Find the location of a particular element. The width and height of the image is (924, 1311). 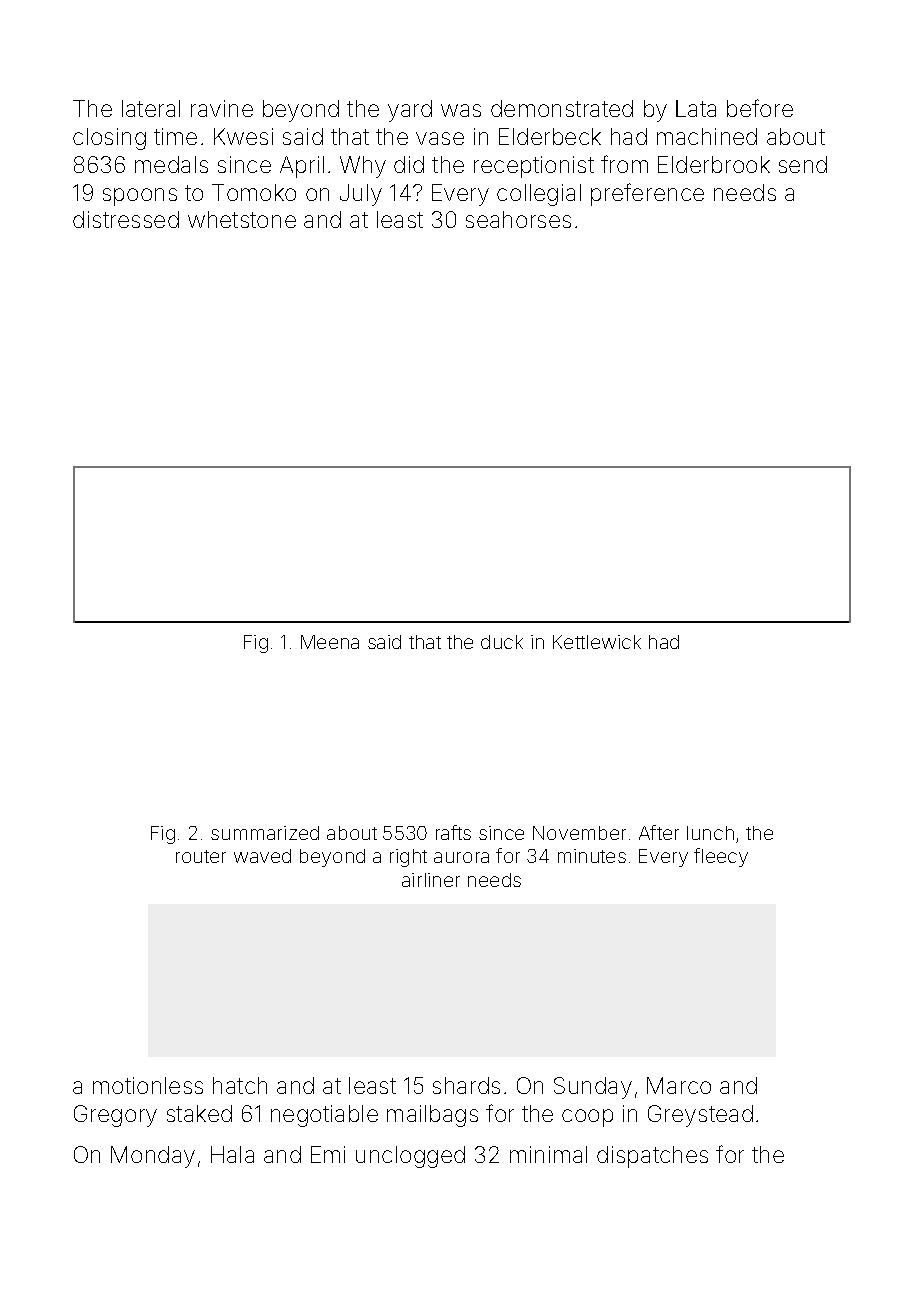

fleecy is located at coordinates (721, 857).
